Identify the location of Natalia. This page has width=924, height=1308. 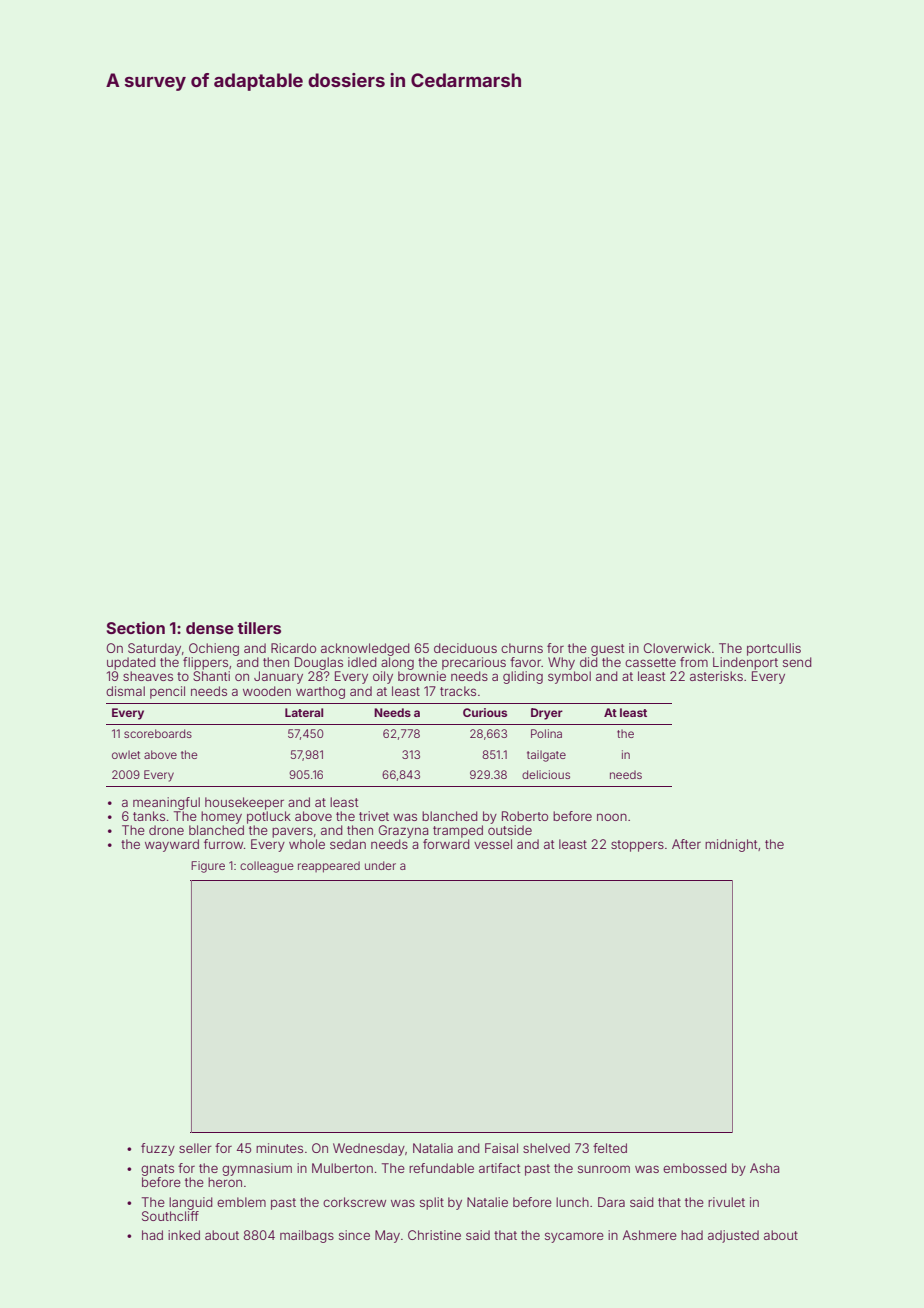
(433, 1148).
